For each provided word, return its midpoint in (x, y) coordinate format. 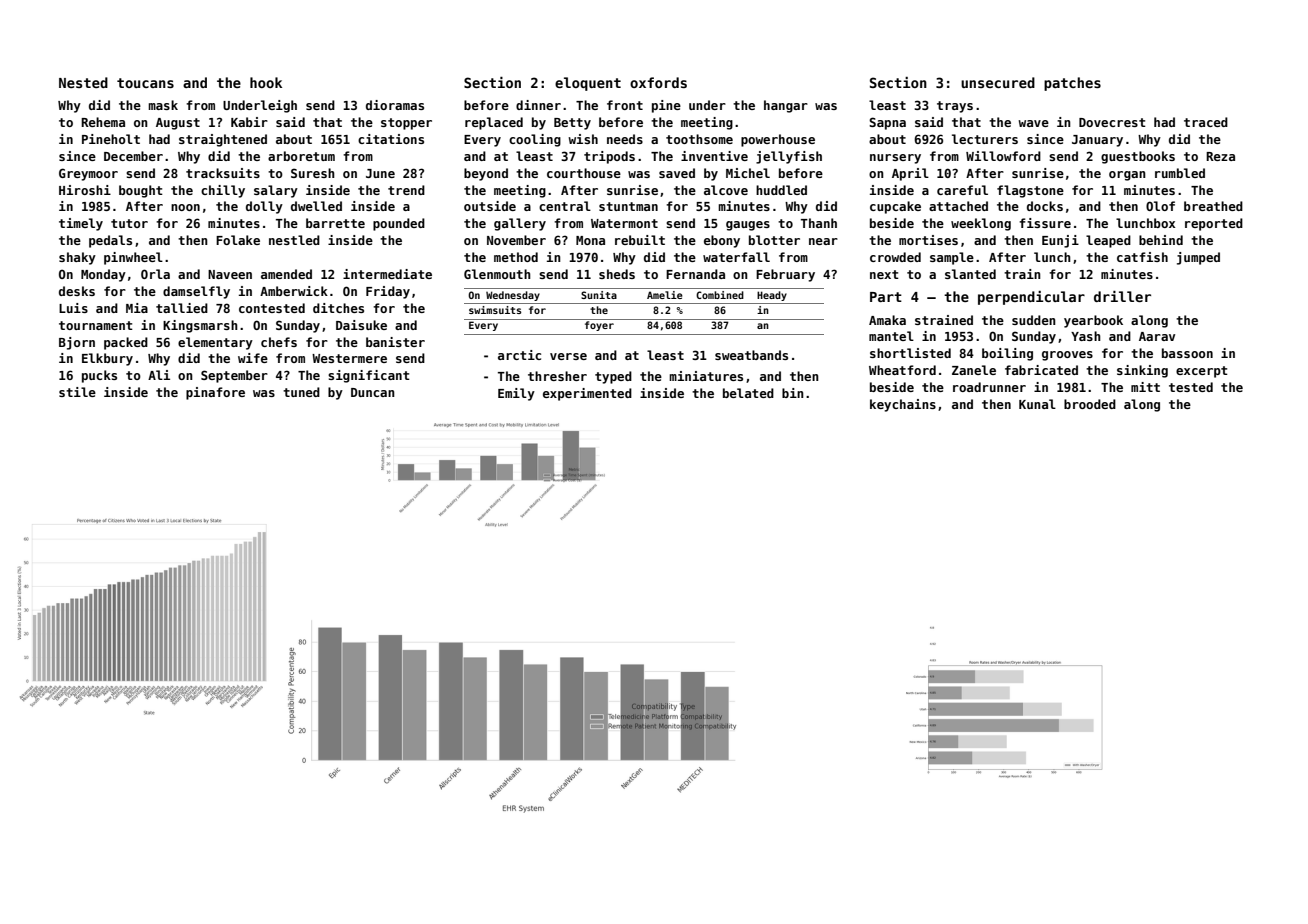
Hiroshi (85, 190)
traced (1206, 122)
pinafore (215, 393)
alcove (726, 190)
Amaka (887, 320)
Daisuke (361, 325)
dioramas (395, 105)
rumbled (1180, 173)
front (625, 105)
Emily (516, 394)
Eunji (1060, 241)
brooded (1090, 404)
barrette (335, 223)
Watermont (624, 223)
